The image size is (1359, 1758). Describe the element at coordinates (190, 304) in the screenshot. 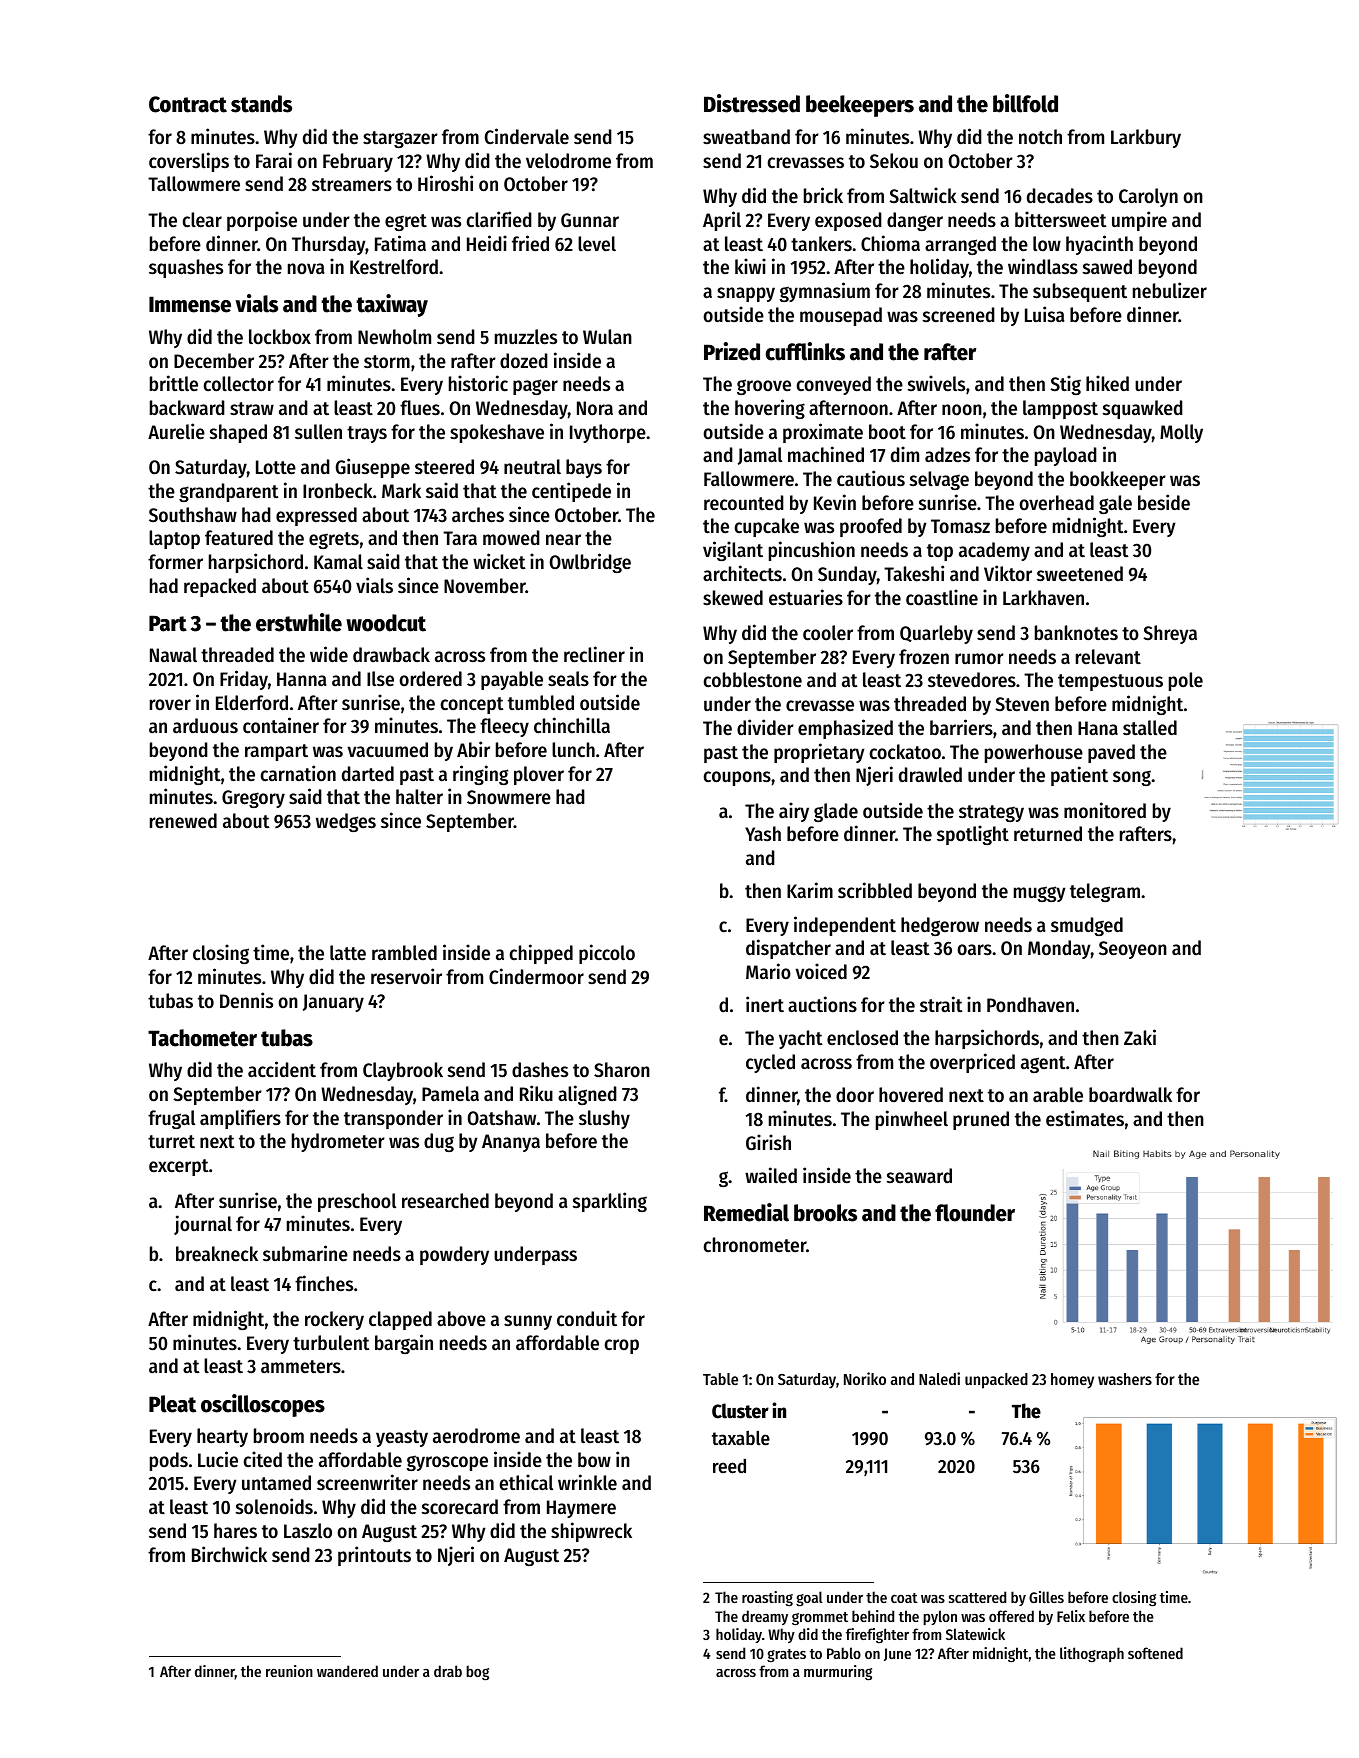

I see `Immense` at that location.
